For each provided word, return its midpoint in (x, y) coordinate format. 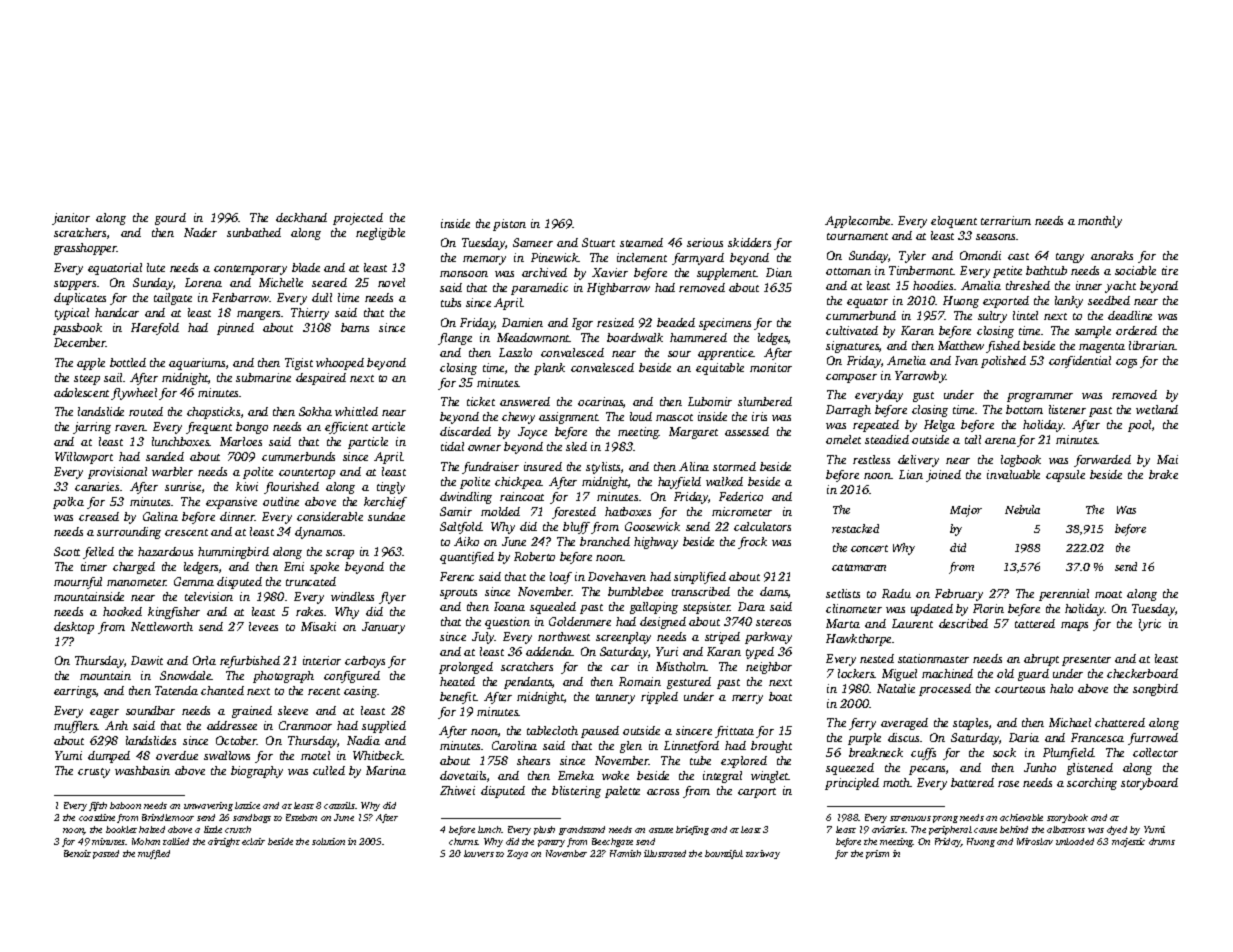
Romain (640, 681)
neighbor (769, 668)
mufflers (76, 727)
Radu (896, 593)
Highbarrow (618, 289)
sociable (1135, 270)
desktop (74, 628)
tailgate (173, 299)
